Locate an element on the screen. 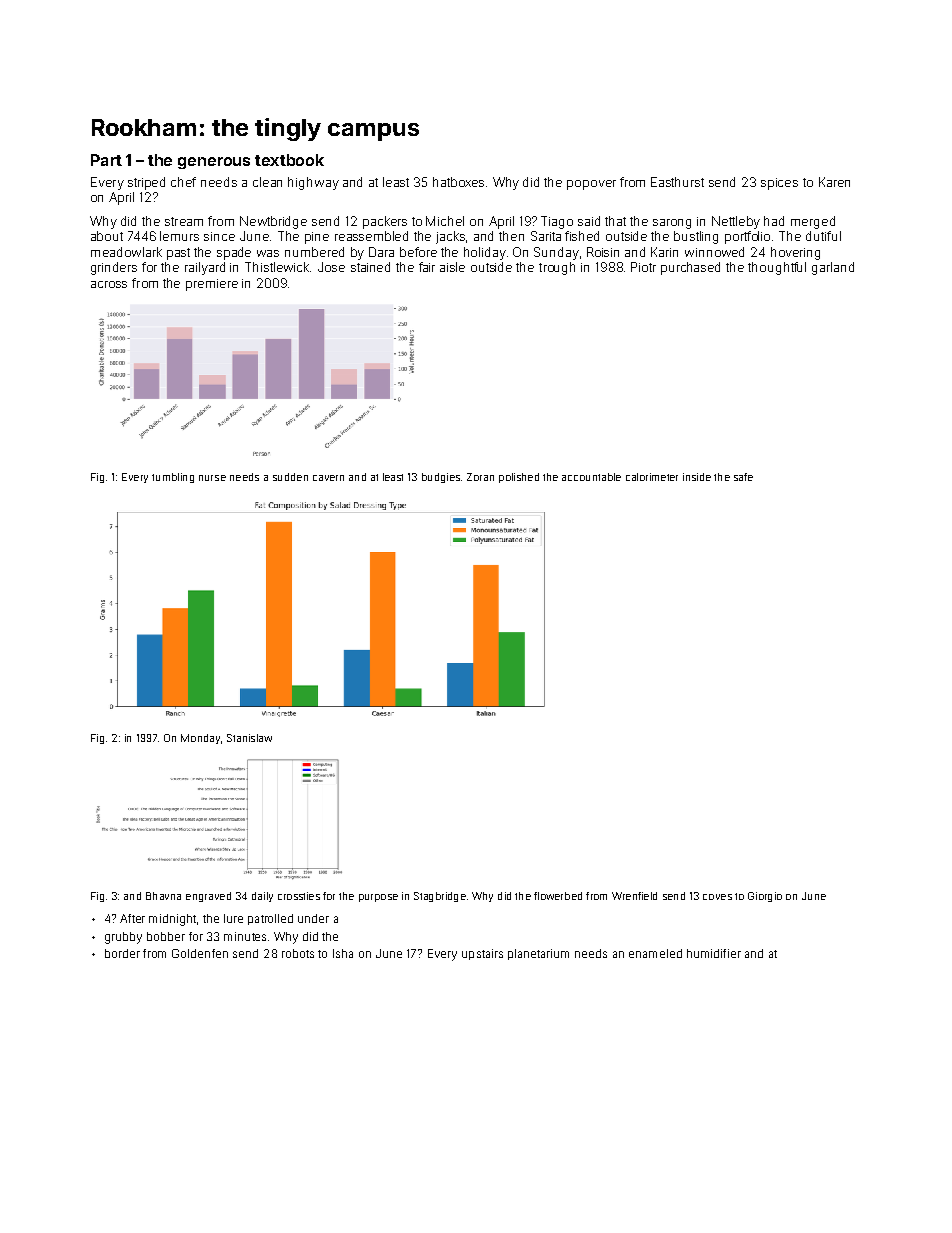 The image size is (952, 1233). calorimeter is located at coordinates (652, 477).
